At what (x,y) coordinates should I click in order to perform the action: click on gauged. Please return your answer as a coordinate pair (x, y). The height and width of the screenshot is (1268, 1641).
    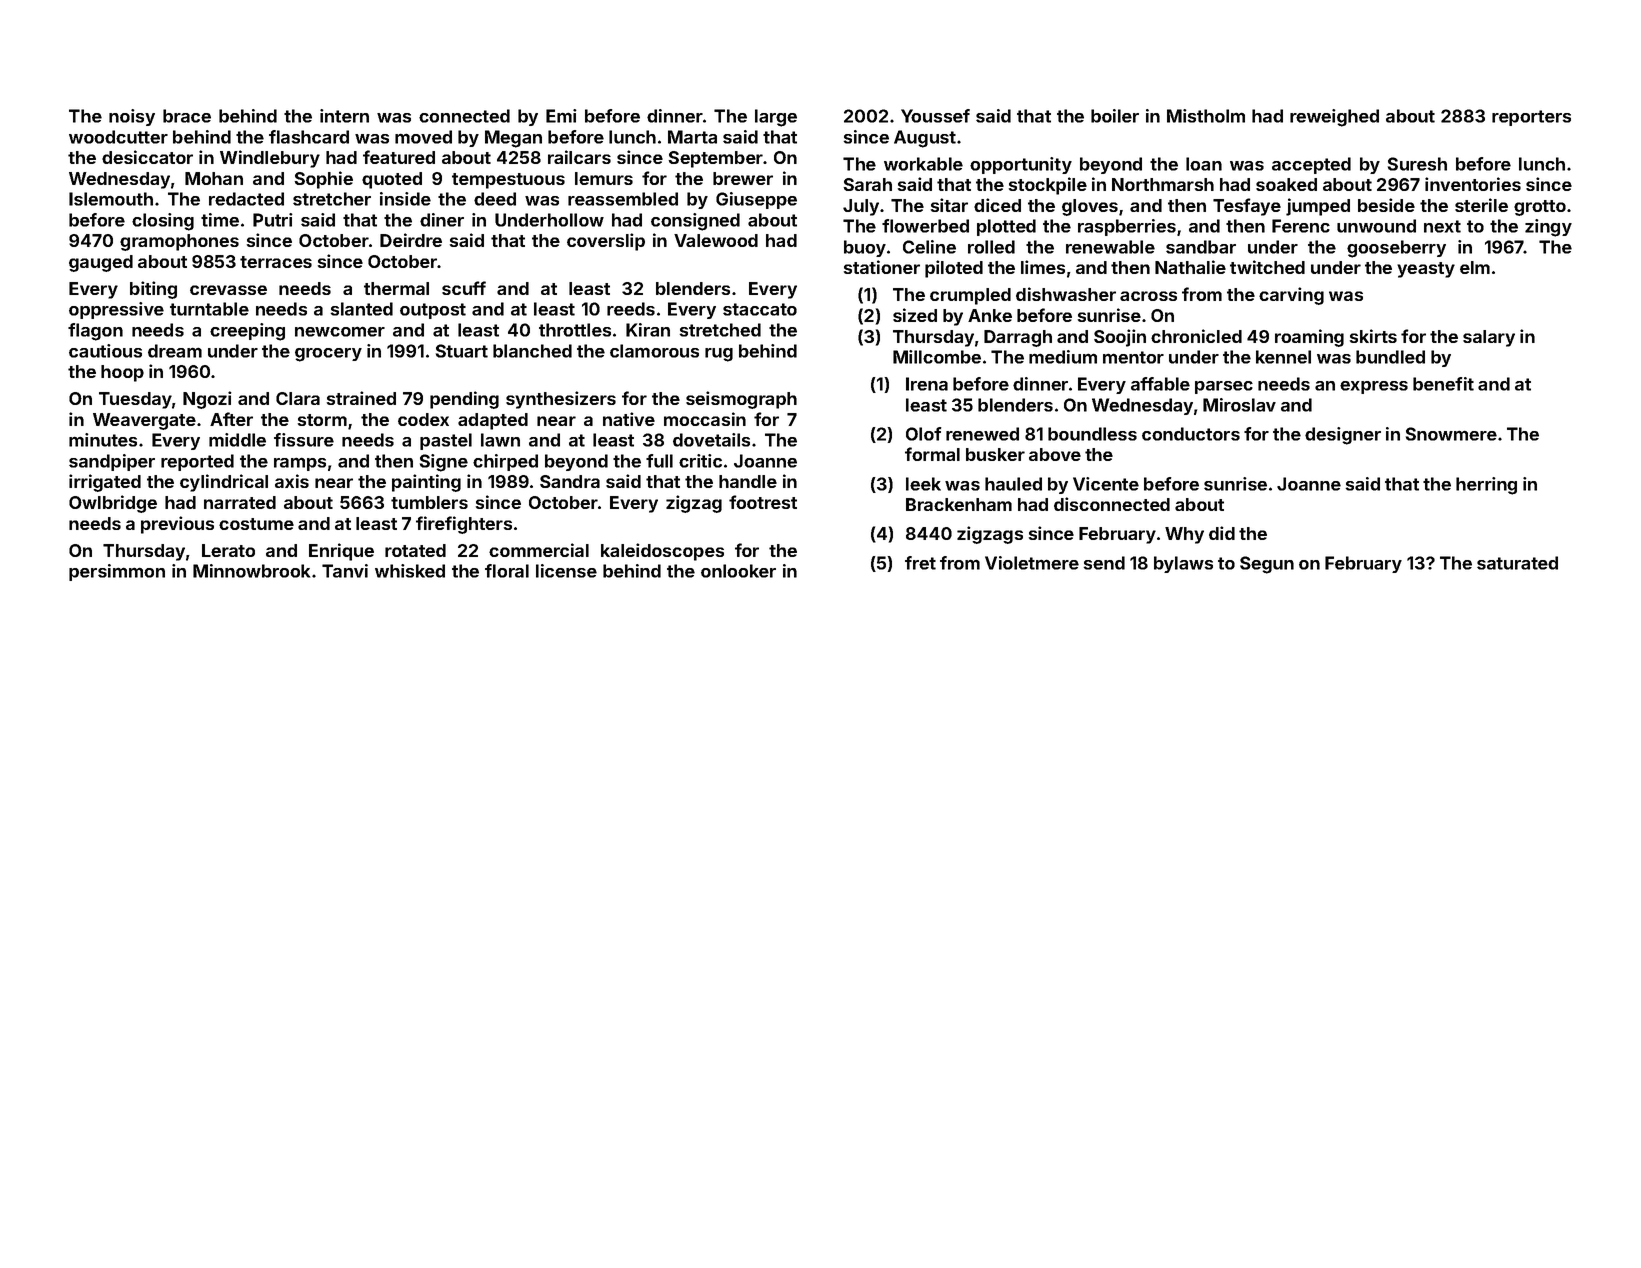
    Looking at the image, I should click on (101, 263).
